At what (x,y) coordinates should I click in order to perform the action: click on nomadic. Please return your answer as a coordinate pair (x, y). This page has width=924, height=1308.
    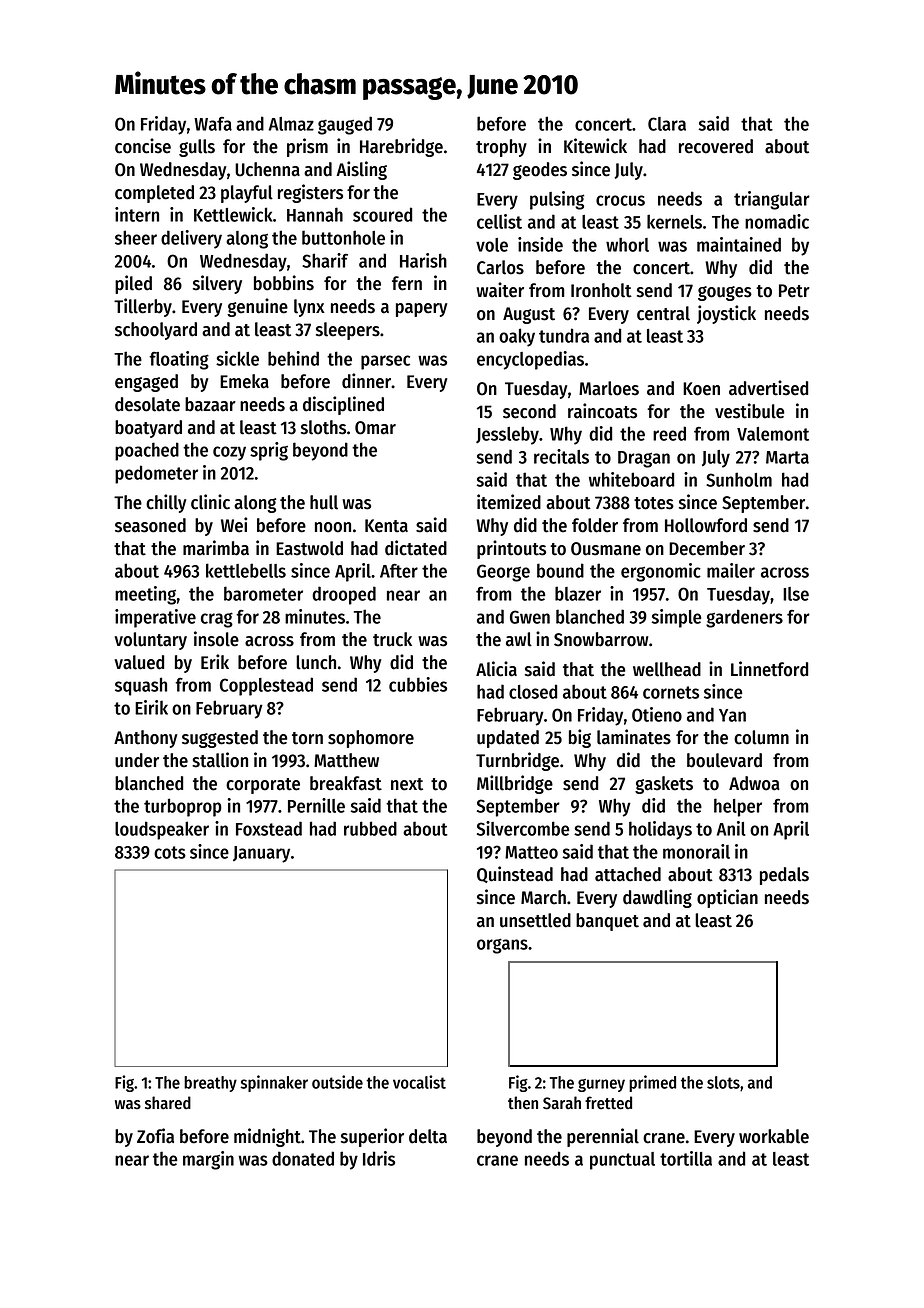
    Looking at the image, I should click on (777, 221).
